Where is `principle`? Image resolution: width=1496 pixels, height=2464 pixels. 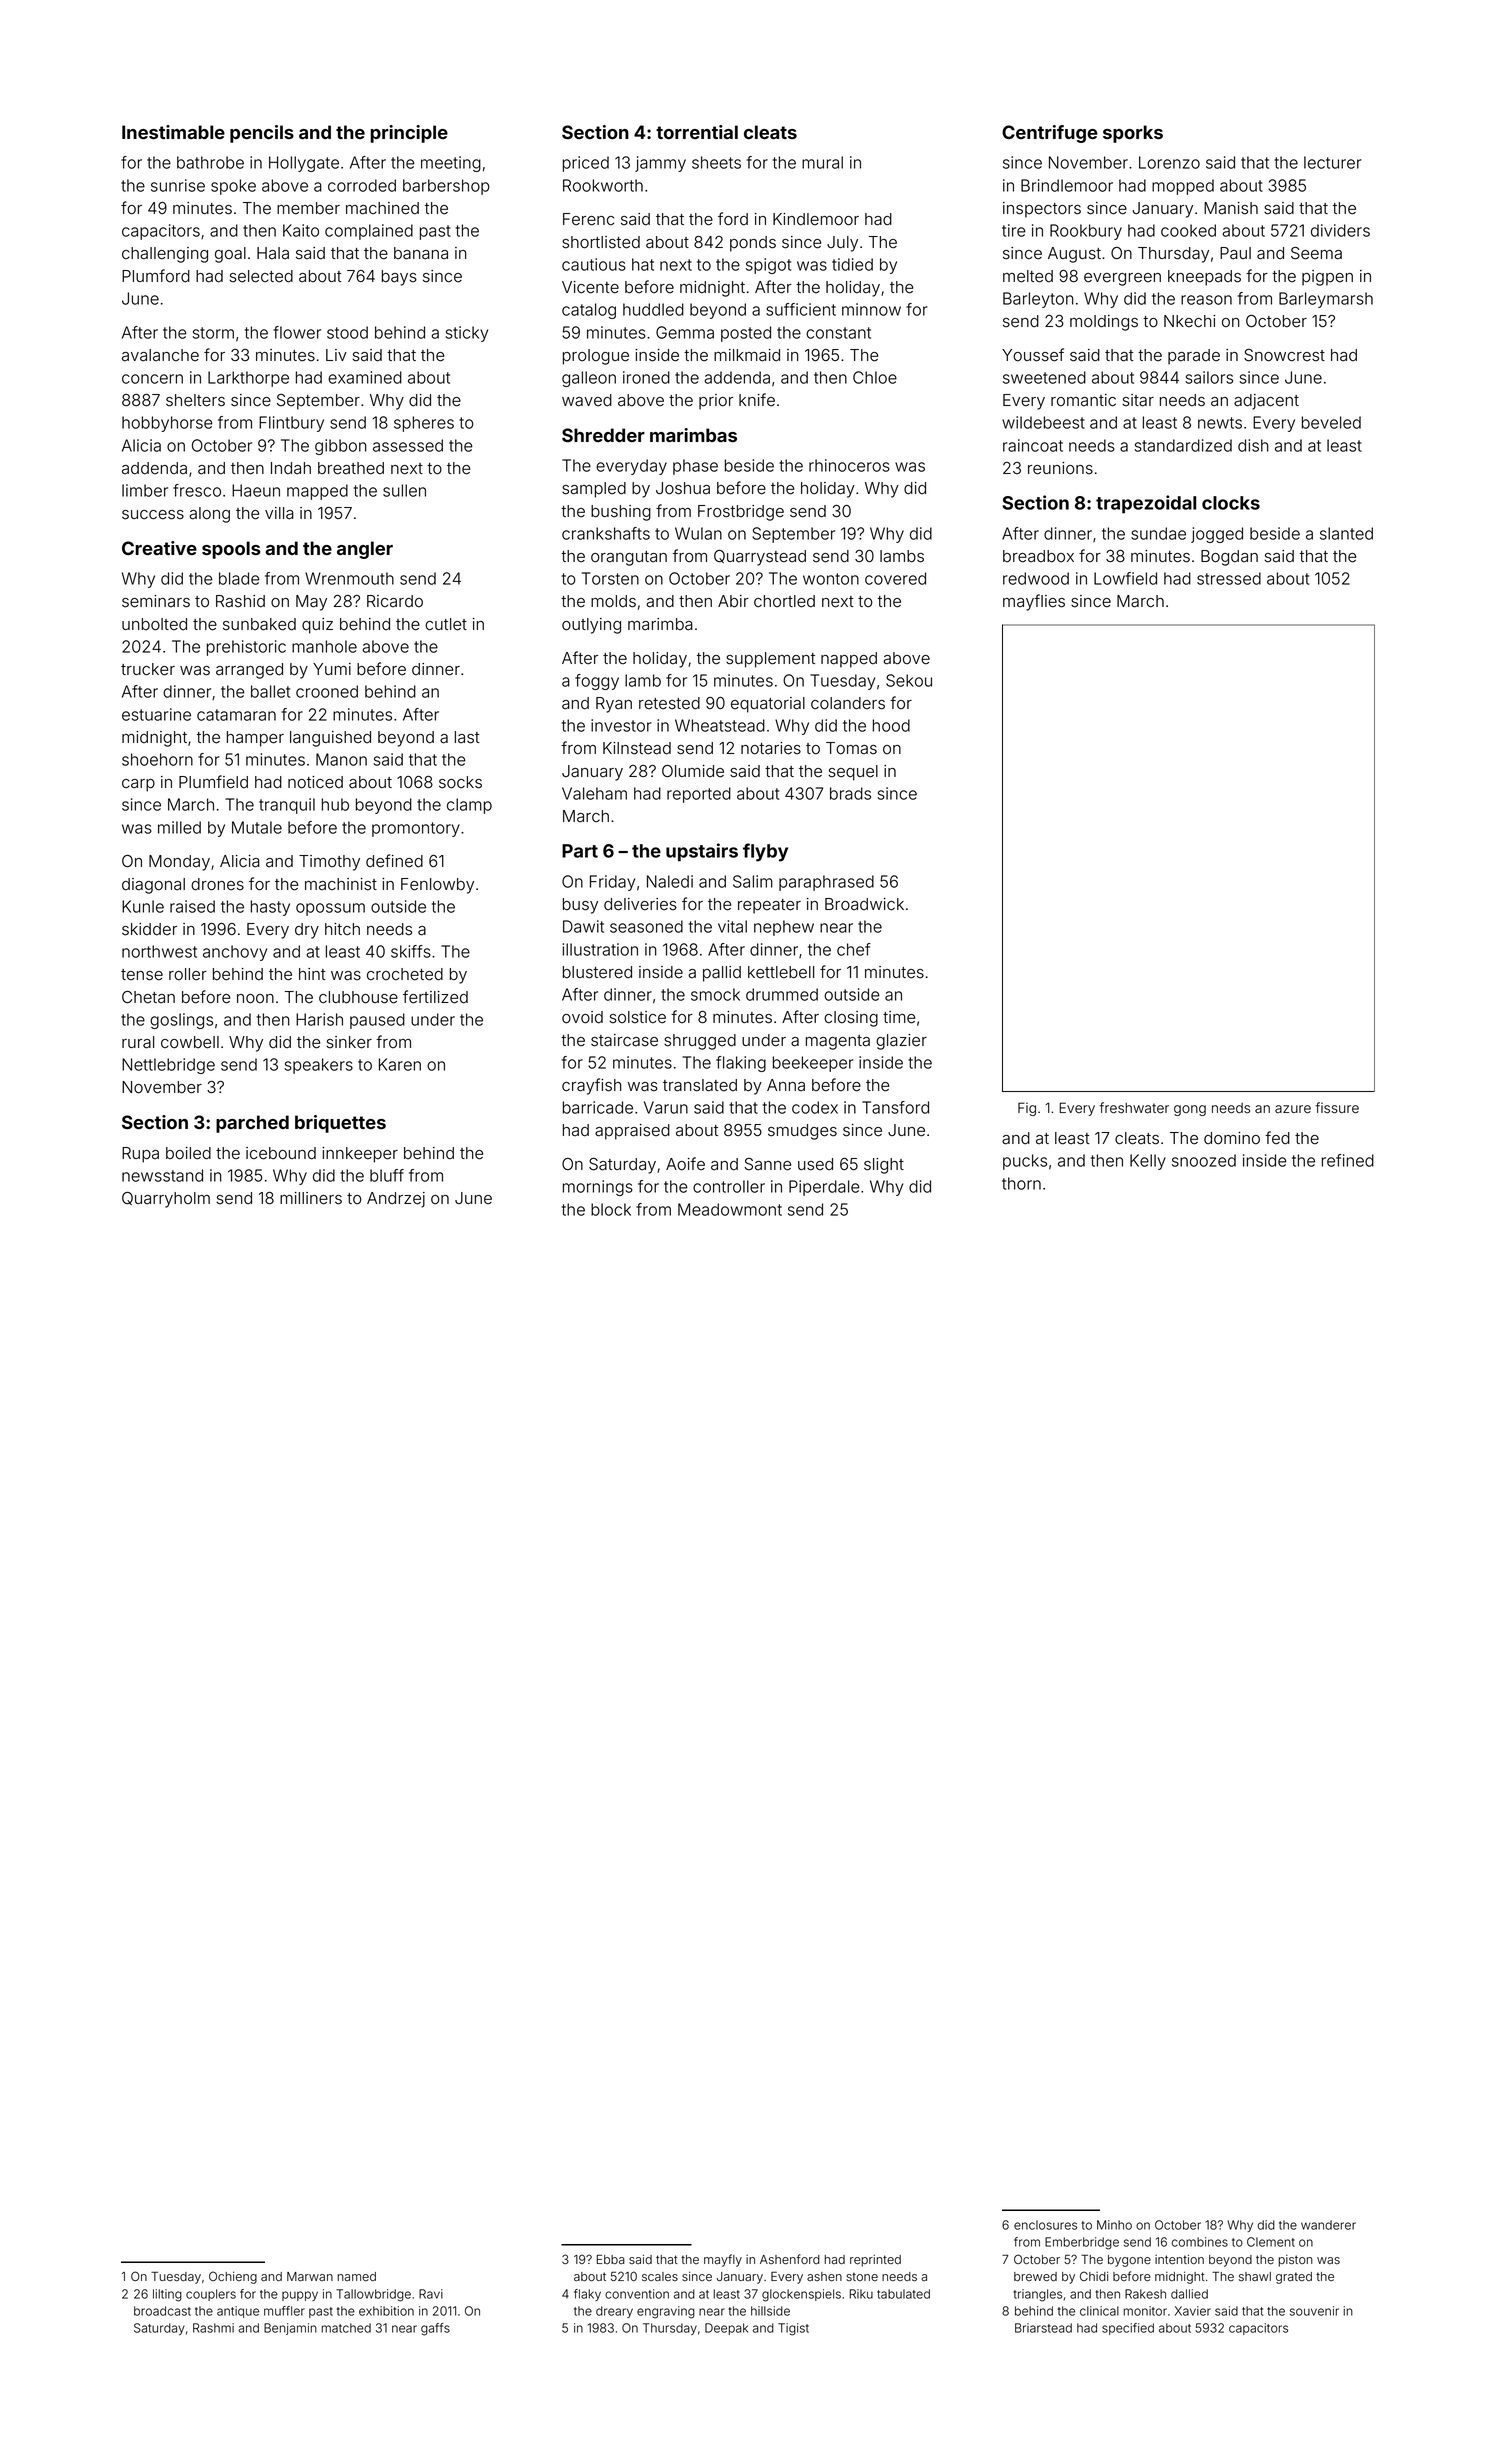 principle is located at coordinates (409, 134).
